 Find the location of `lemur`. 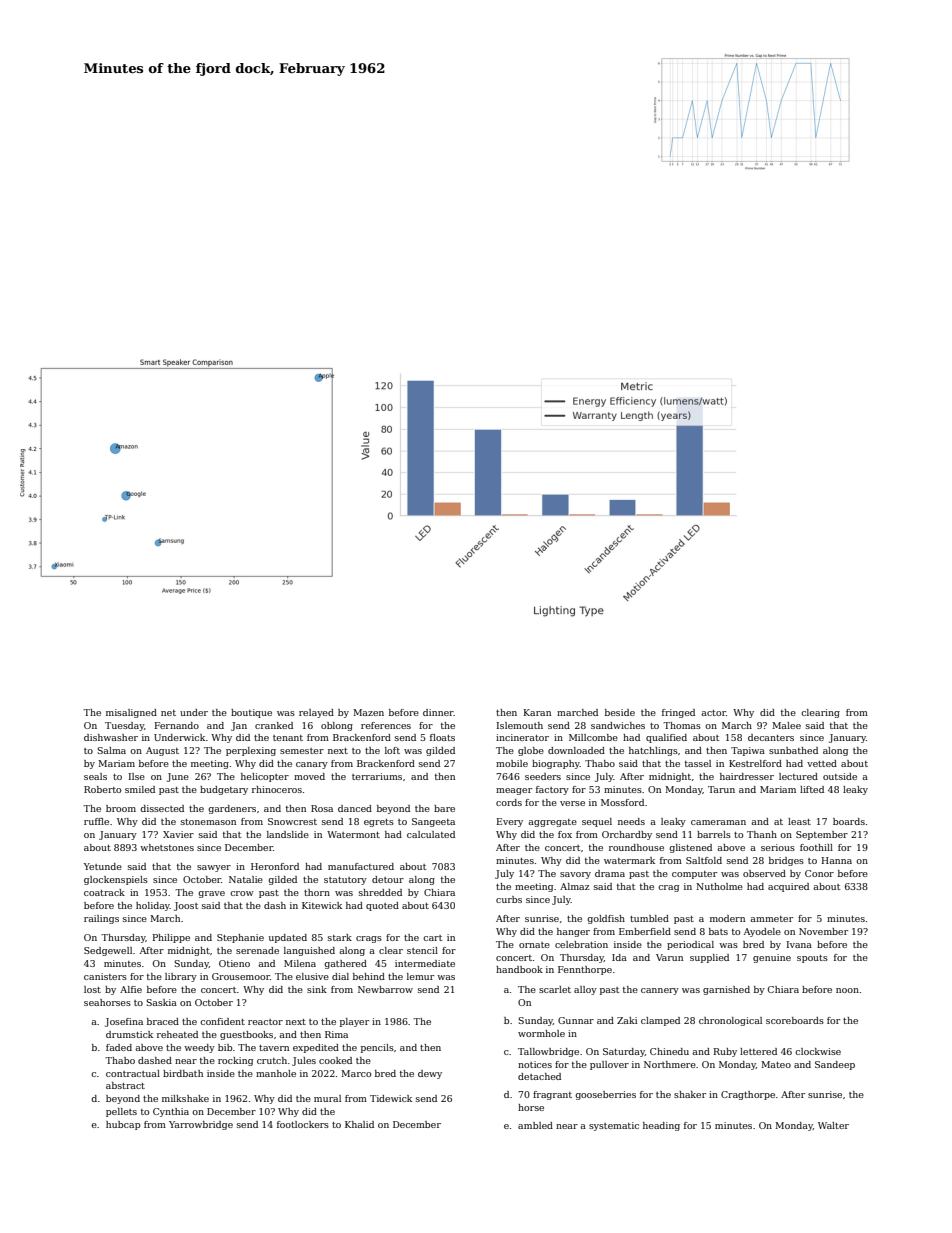

lemur is located at coordinates (420, 976).
